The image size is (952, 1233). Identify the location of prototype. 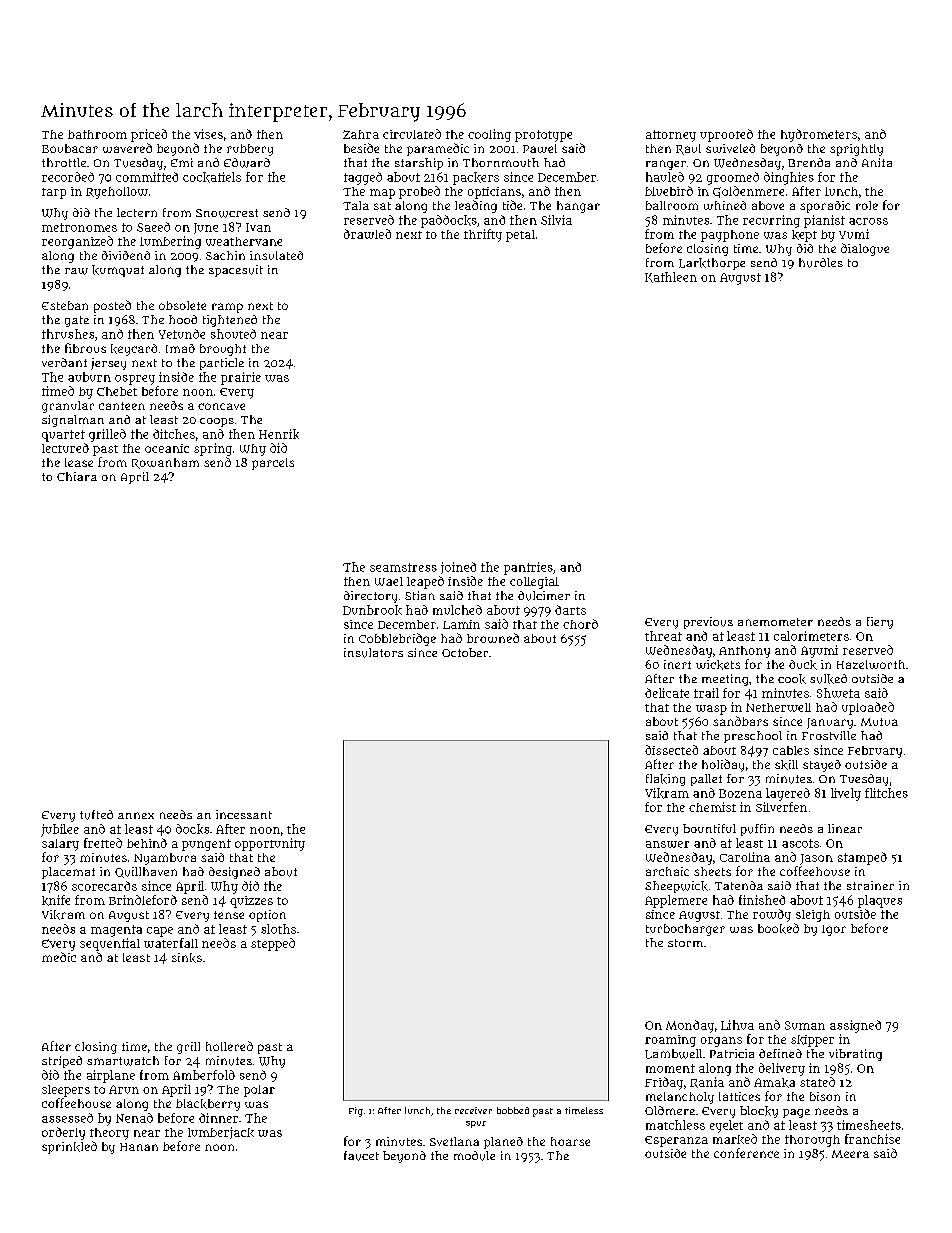
(543, 136).
